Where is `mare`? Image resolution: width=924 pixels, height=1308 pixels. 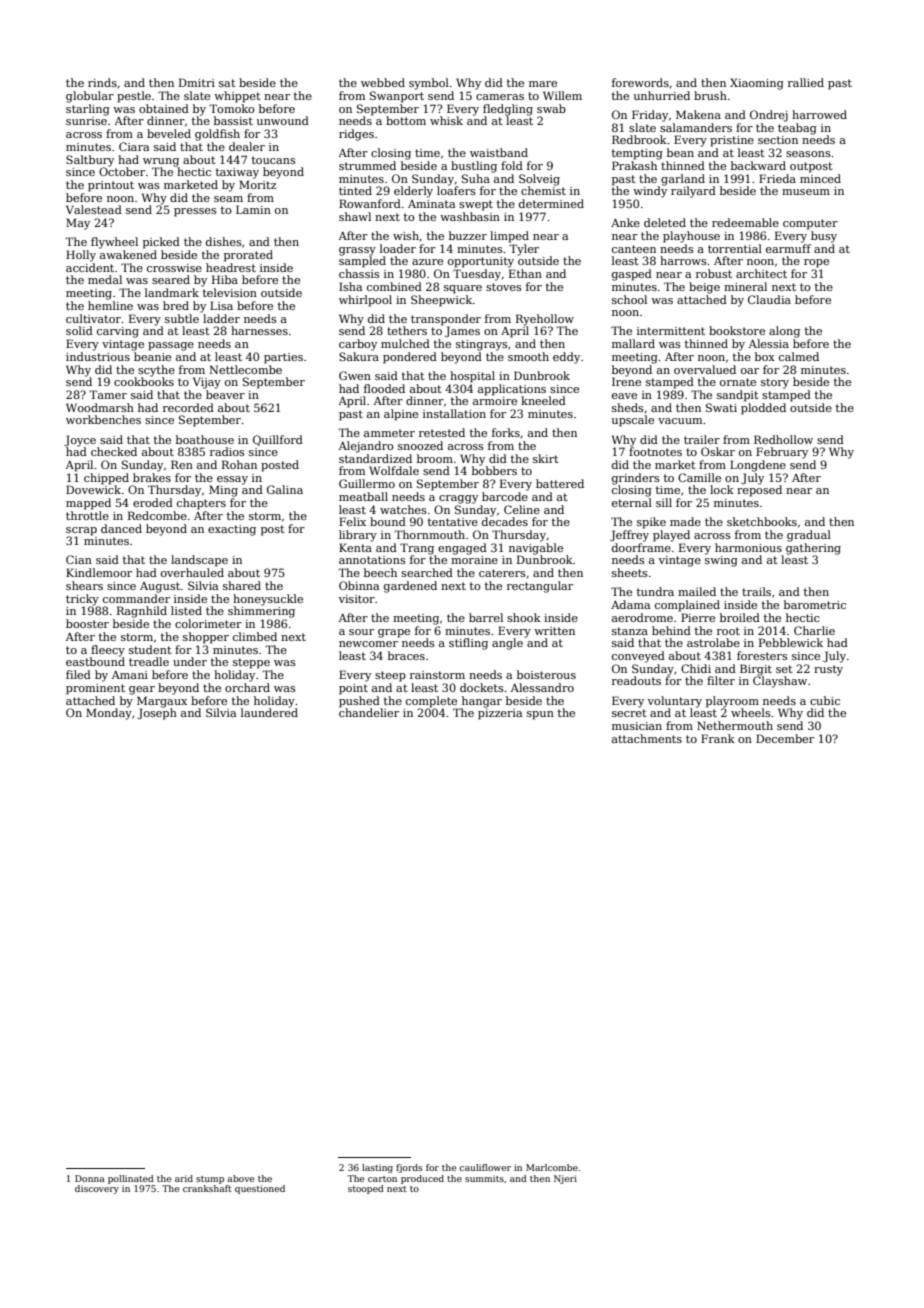
mare is located at coordinates (543, 84).
